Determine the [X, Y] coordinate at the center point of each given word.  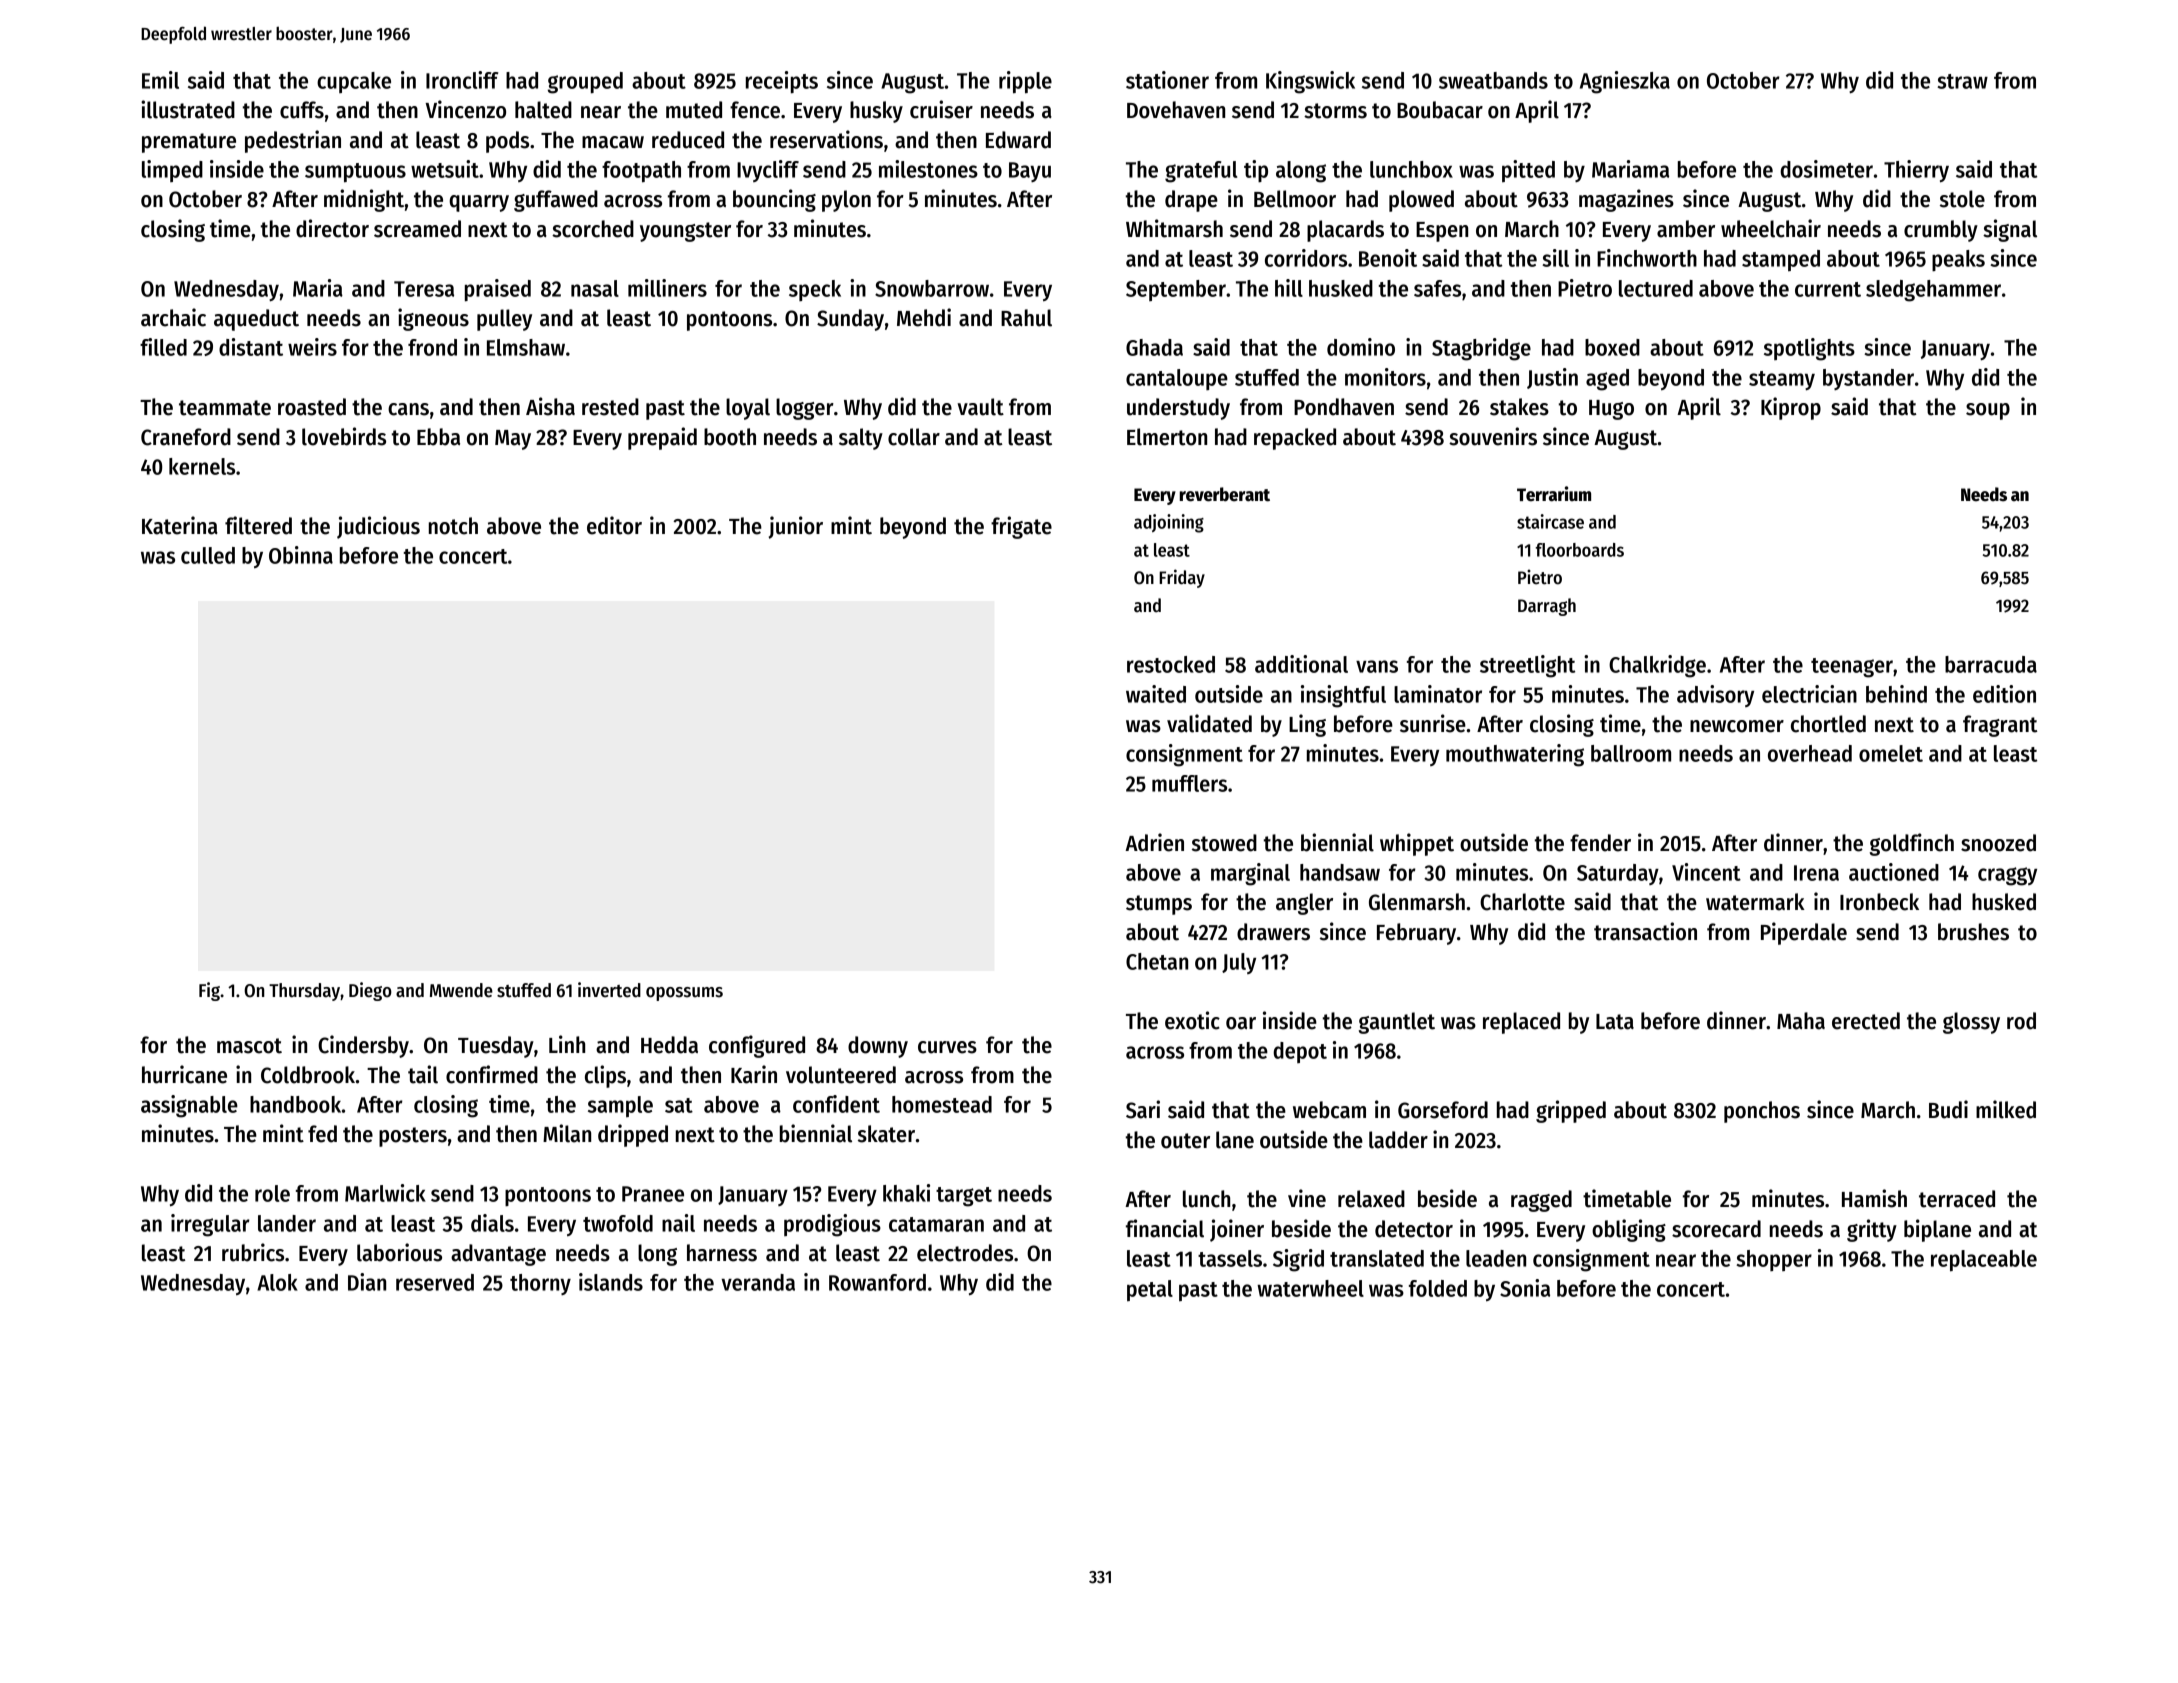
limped [172, 171]
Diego [370, 991]
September [1176, 290]
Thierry [1916, 171]
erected [1866, 1021]
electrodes [965, 1253]
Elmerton [1167, 437]
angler [1304, 904]
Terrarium [1554, 494]
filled [163, 347]
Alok [277, 1282]
